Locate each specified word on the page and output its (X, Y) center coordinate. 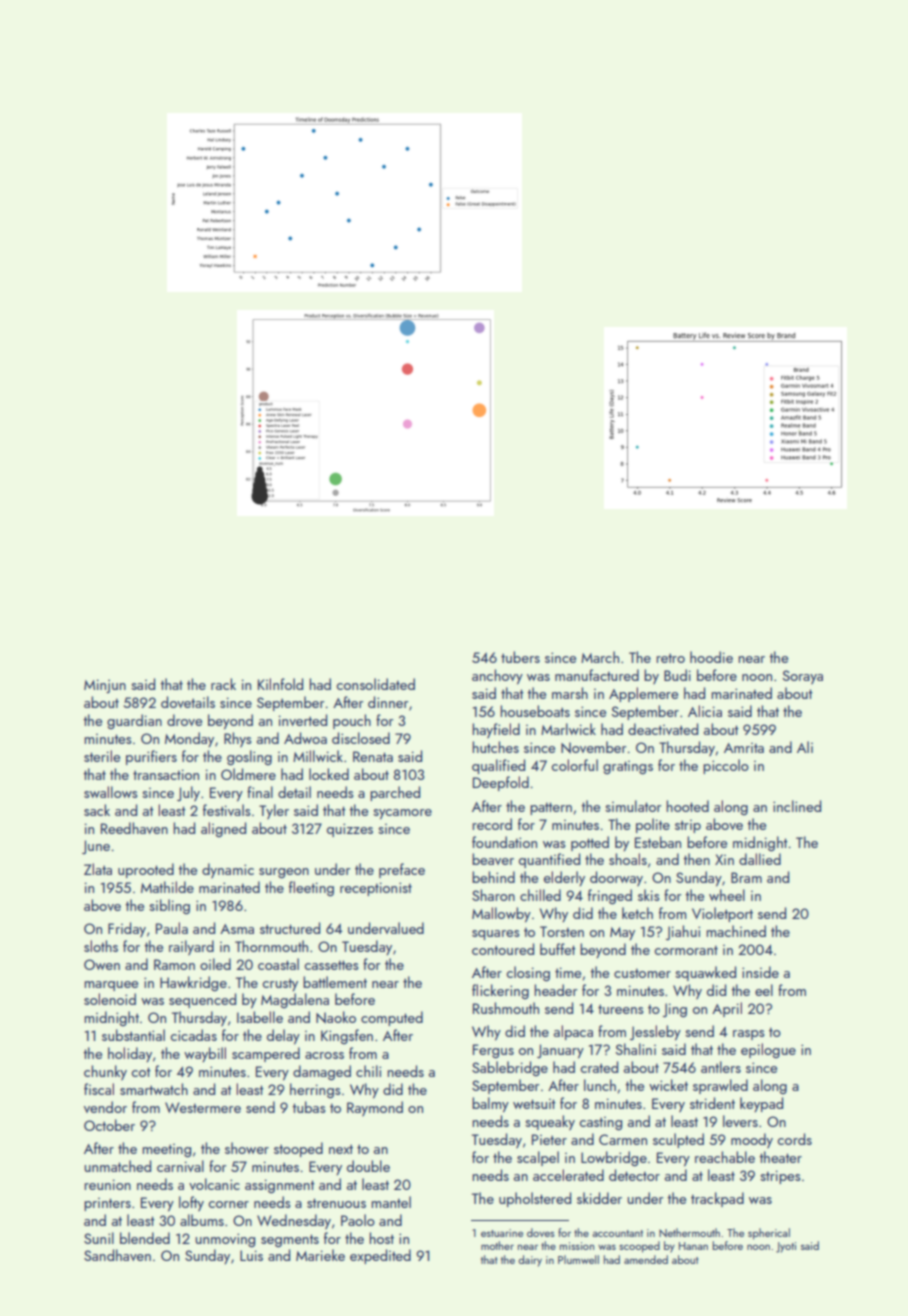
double (368, 1166)
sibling (169, 906)
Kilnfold (280, 684)
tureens (621, 1009)
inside (760, 972)
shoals (628, 859)
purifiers (151, 757)
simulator (633, 806)
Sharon (493, 895)
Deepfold (501, 783)
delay (283, 1036)
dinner (388, 702)
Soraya (803, 677)
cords (795, 1139)
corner (229, 1204)
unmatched (118, 1166)
